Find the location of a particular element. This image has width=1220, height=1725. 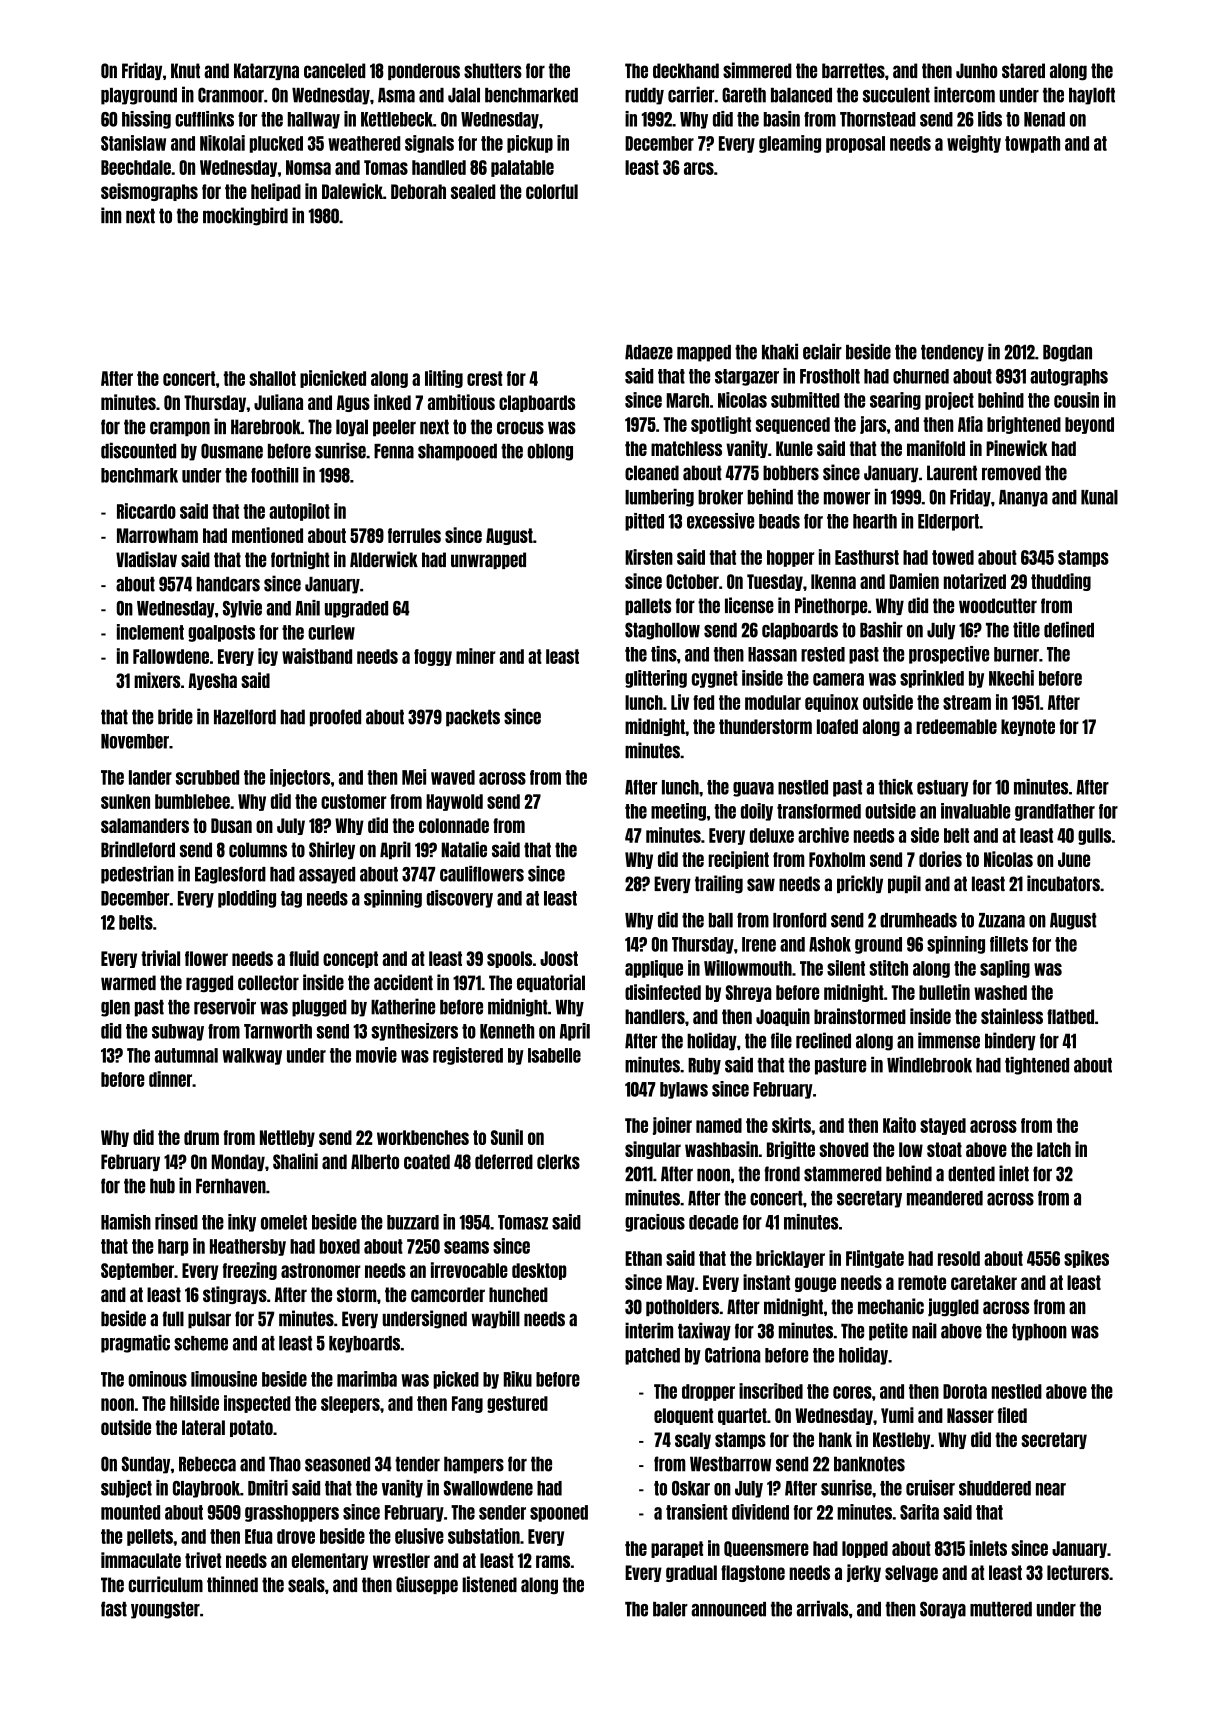

gulls is located at coordinates (1094, 836).
